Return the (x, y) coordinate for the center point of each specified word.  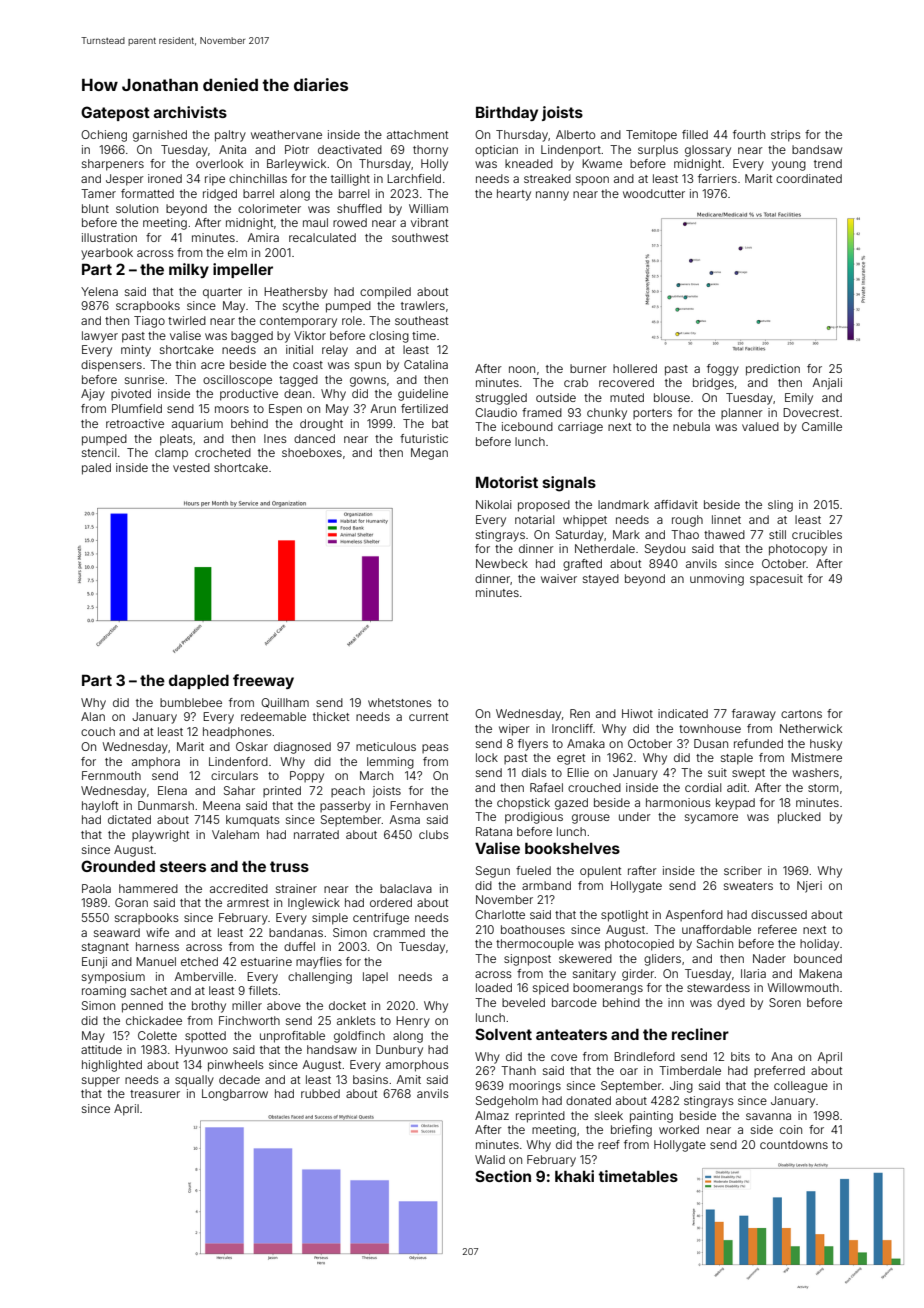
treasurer (155, 1094)
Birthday (507, 113)
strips (786, 136)
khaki (574, 1176)
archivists (190, 112)
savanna (768, 1116)
